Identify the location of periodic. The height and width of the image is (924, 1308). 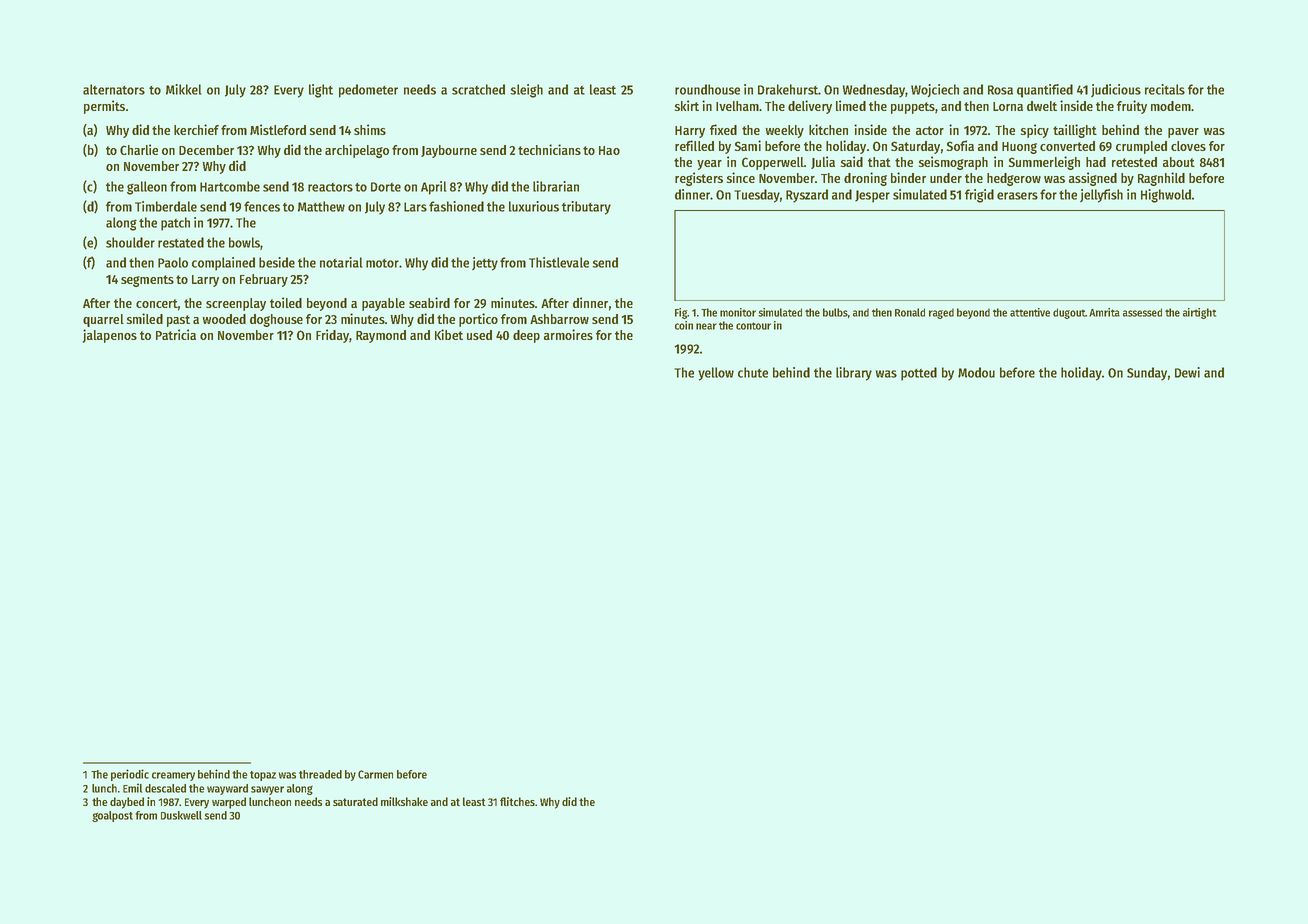
(130, 775).
